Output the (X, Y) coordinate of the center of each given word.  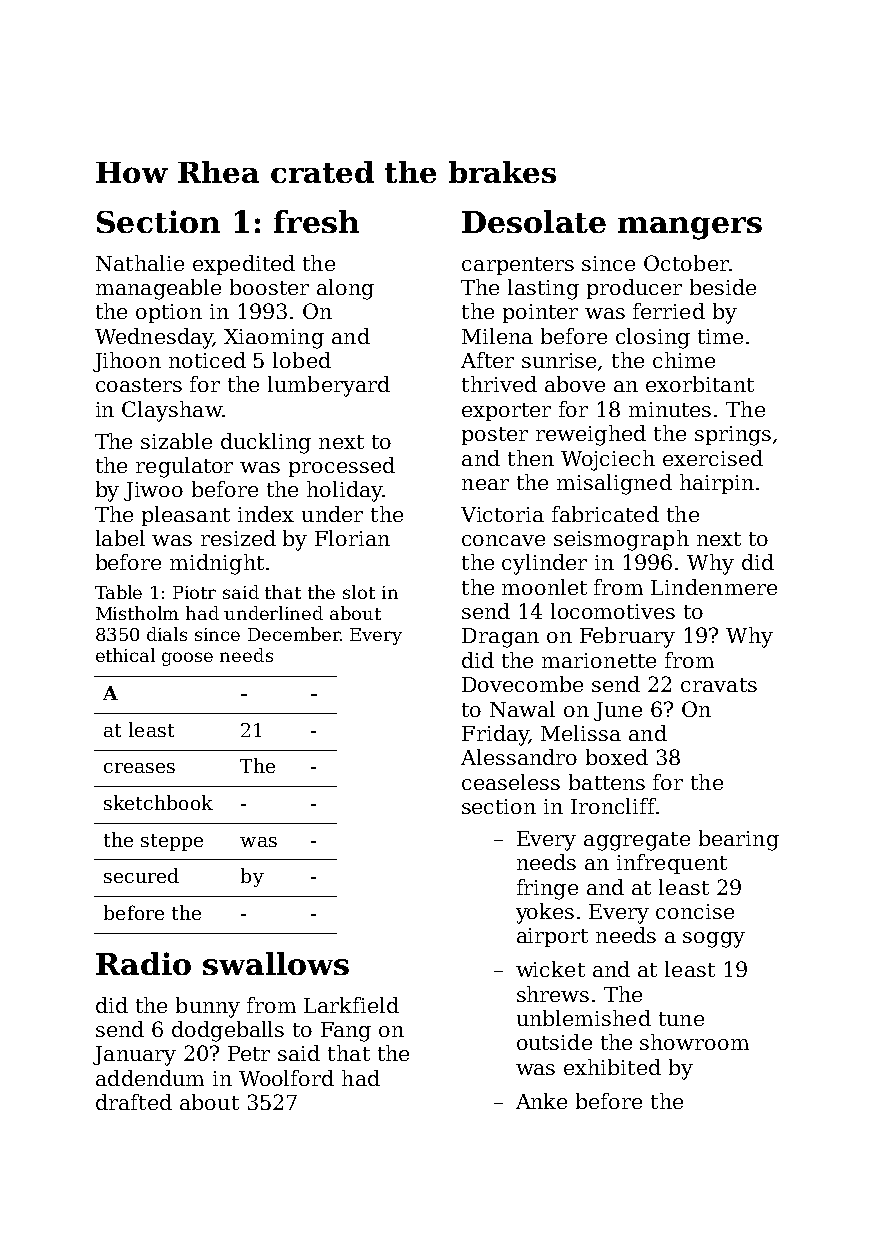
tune (681, 1019)
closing (653, 338)
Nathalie (140, 263)
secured (141, 875)
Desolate (534, 221)
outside (554, 1042)
